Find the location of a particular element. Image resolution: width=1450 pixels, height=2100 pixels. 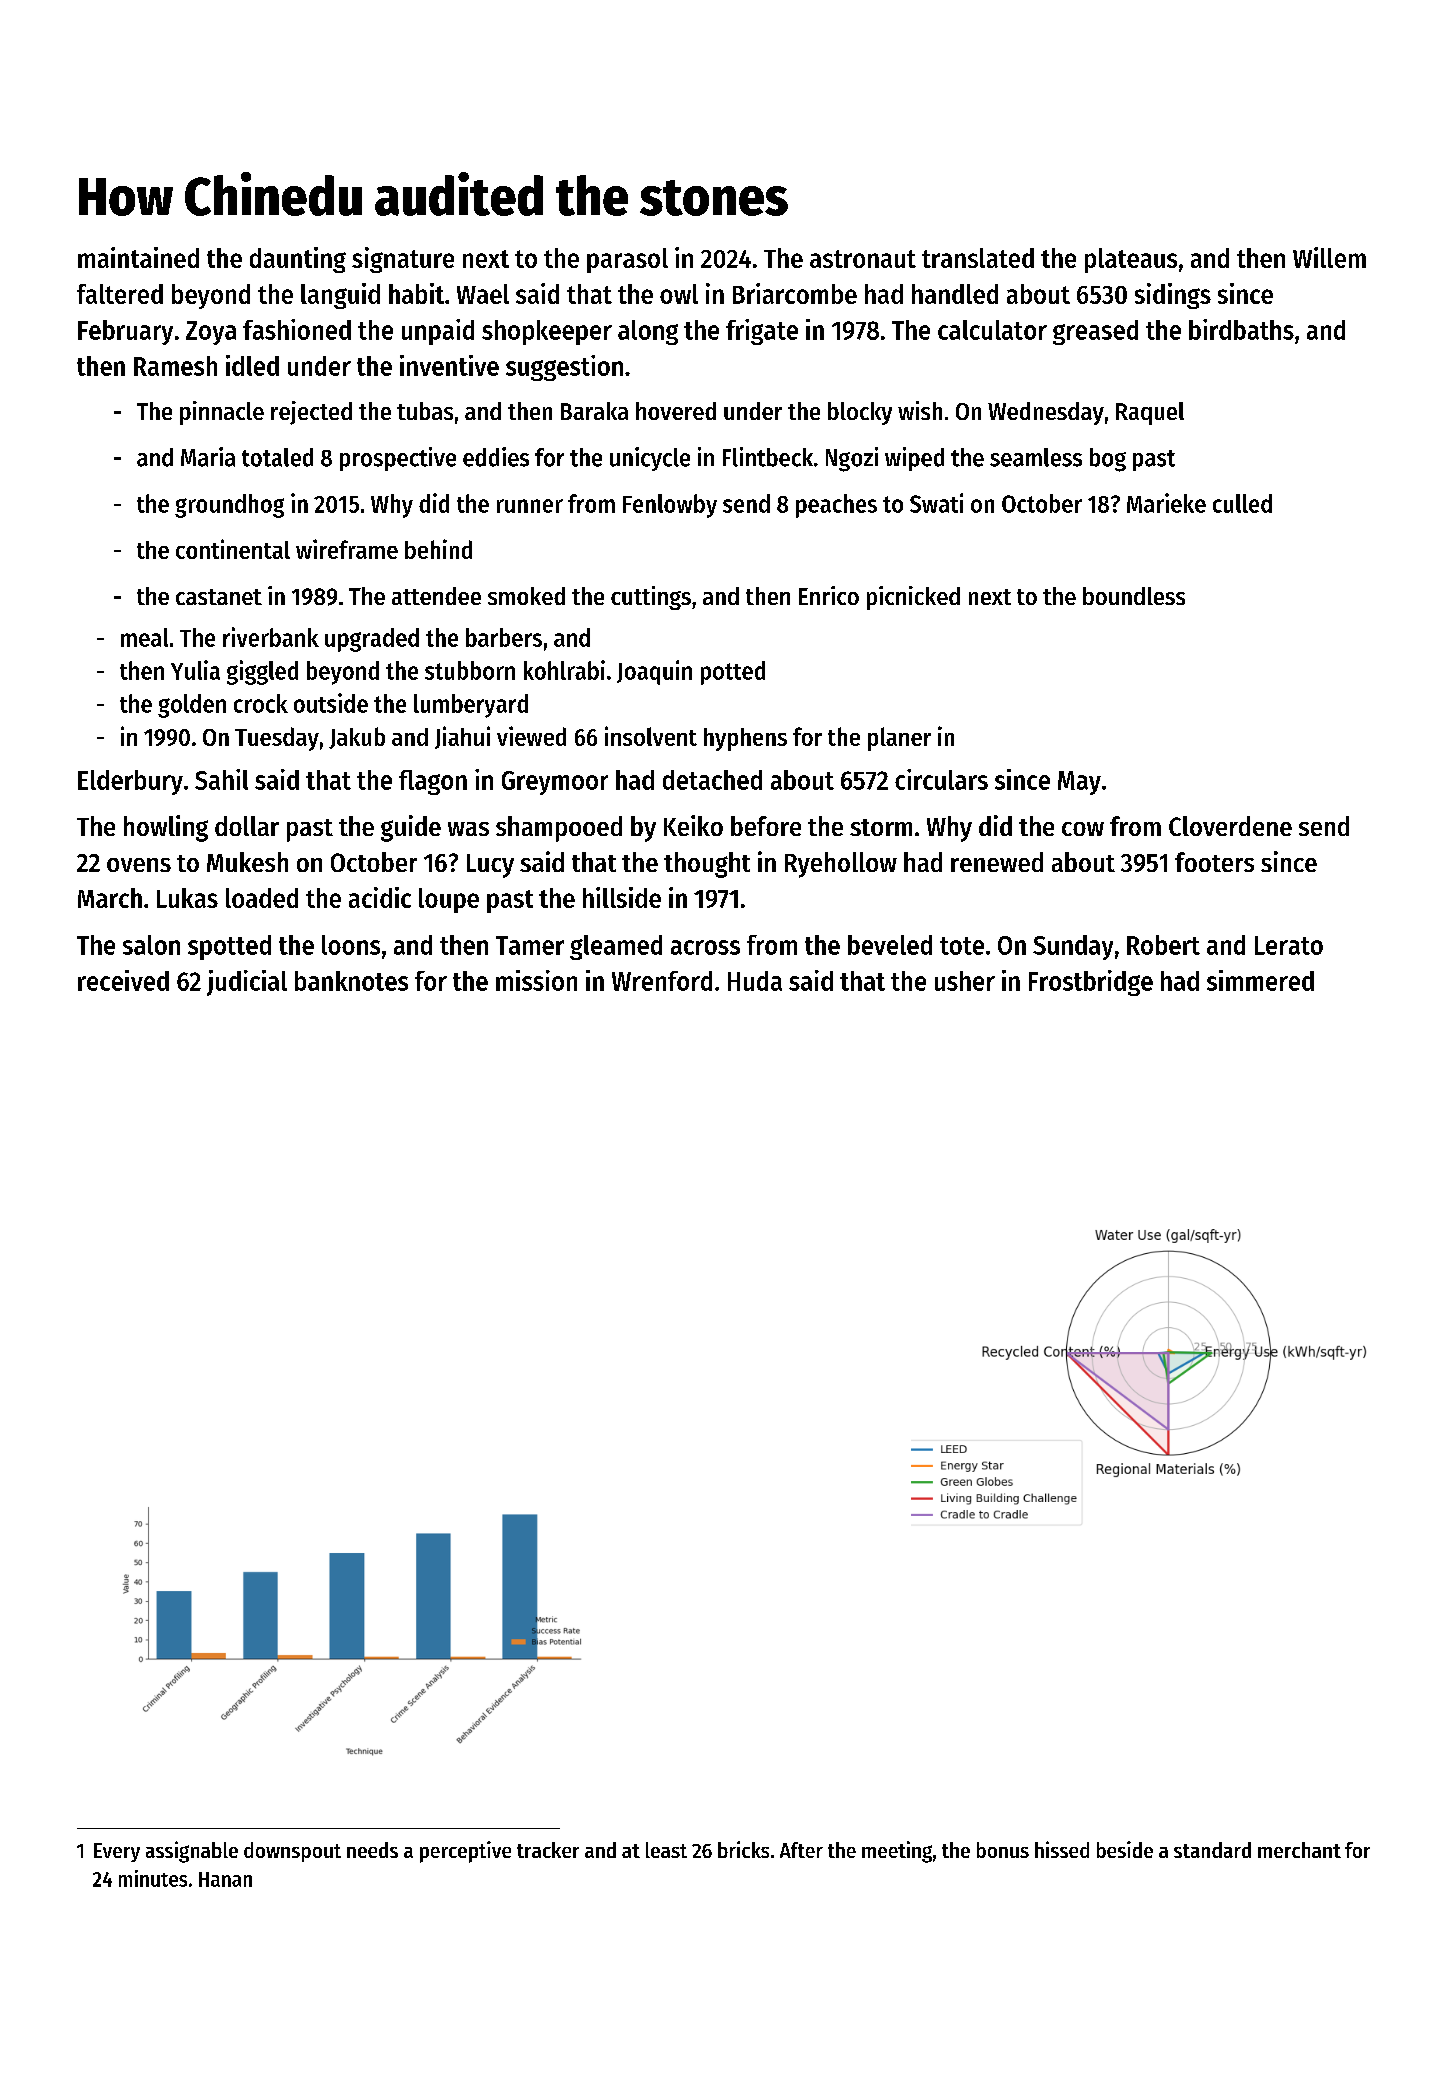

daunting is located at coordinates (298, 260).
